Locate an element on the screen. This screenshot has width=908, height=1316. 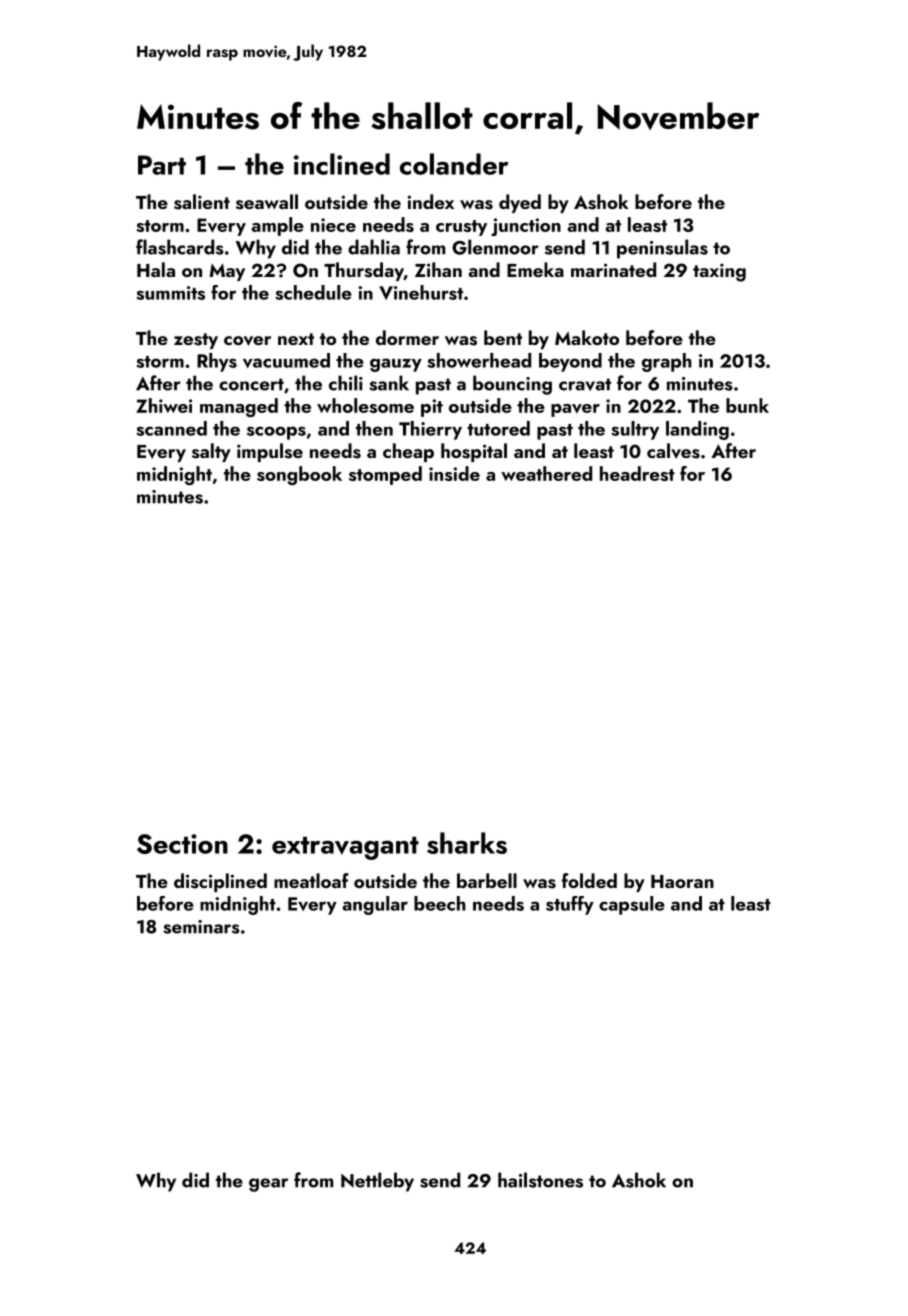
colander is located at coordinates (454, 164).
